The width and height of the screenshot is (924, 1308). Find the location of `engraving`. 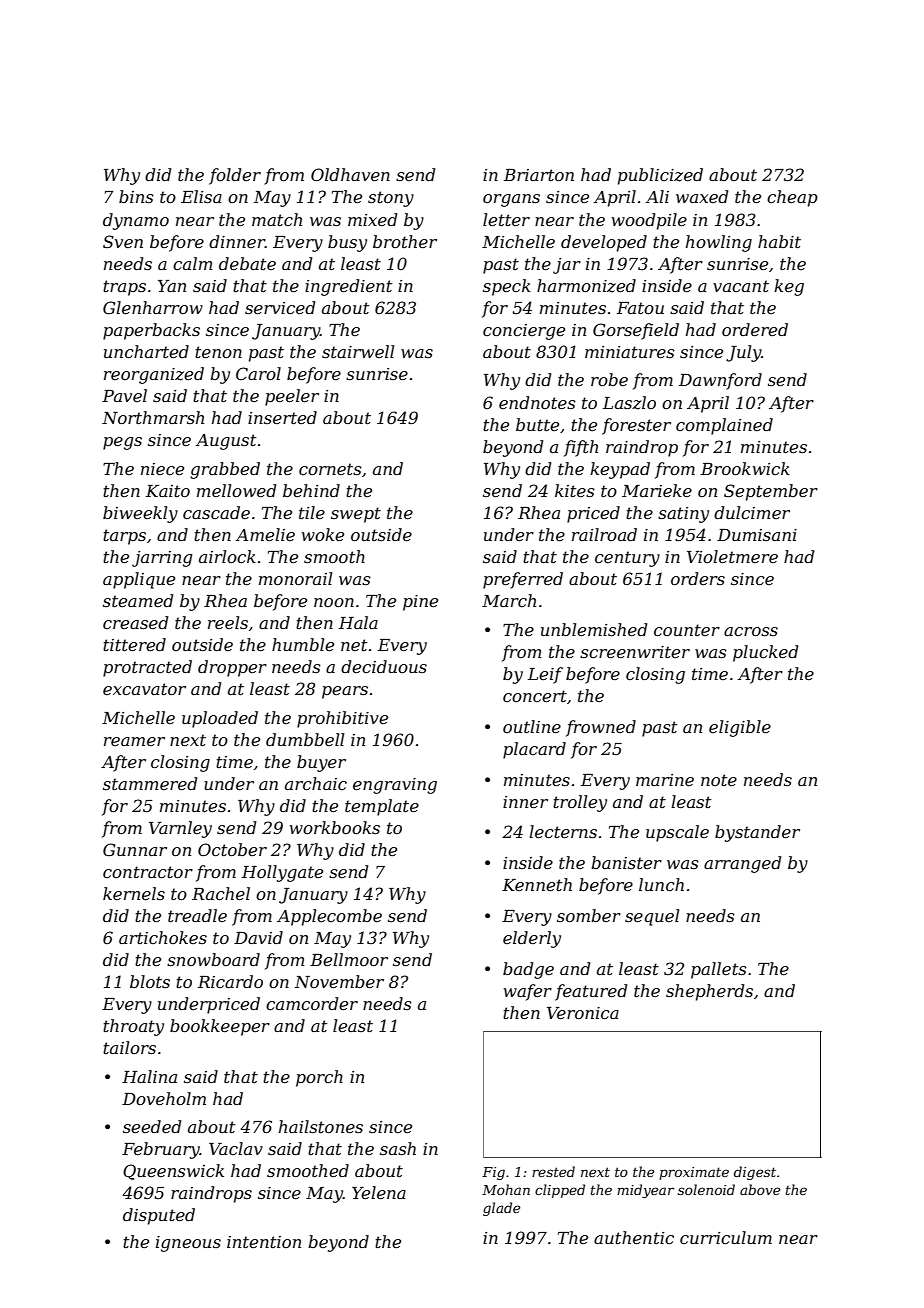

engraving is located at coordinates (395, 786).
